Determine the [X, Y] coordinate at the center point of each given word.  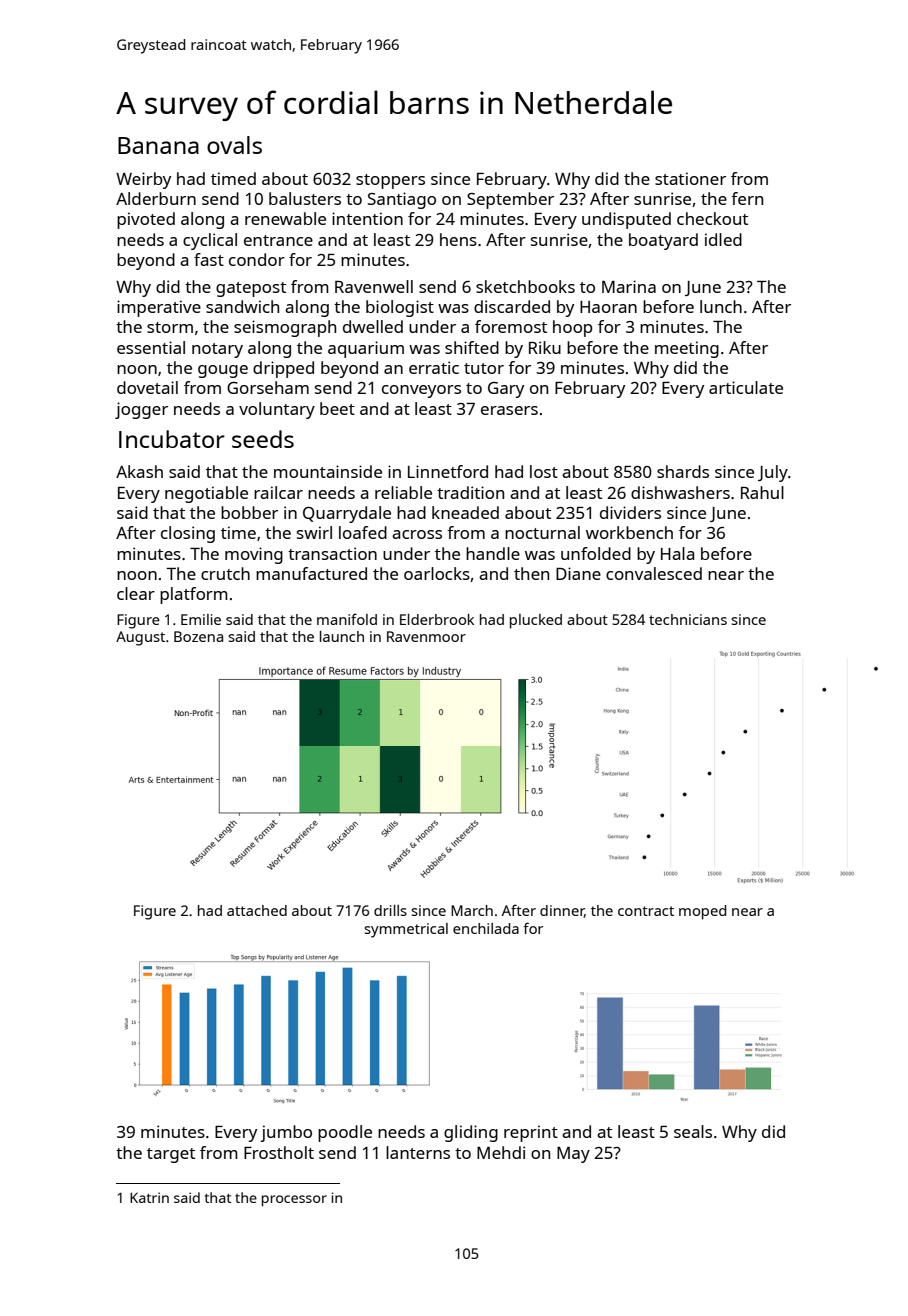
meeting [687, 349]
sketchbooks [525, 286]
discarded [512, 306]
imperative [159, 308]
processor [294, 1201]
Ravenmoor [426, 636]
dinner [562, 911]
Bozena [198, 636]
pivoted [146, 220]
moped [702, 912]
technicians [688, 619]
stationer [690, 178]
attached [257, 910]
